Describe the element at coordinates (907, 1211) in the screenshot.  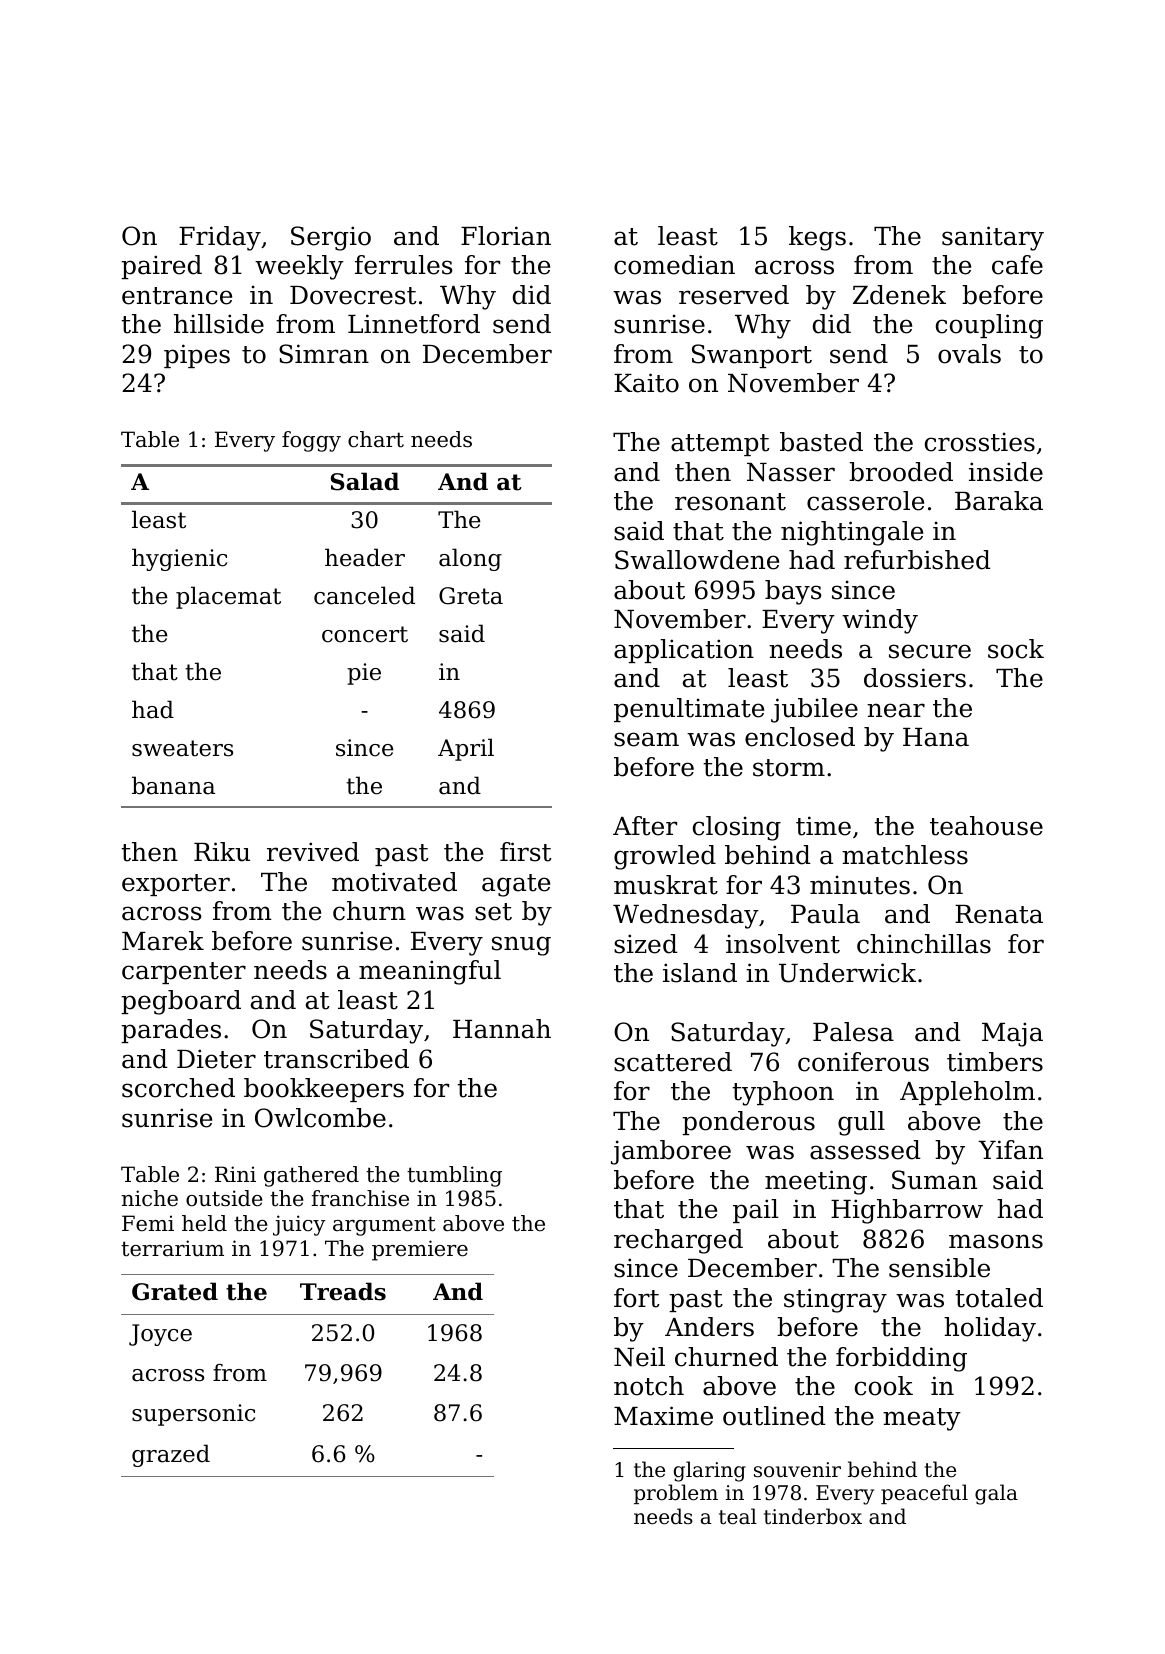
I see `Highbarrow` at that location.
